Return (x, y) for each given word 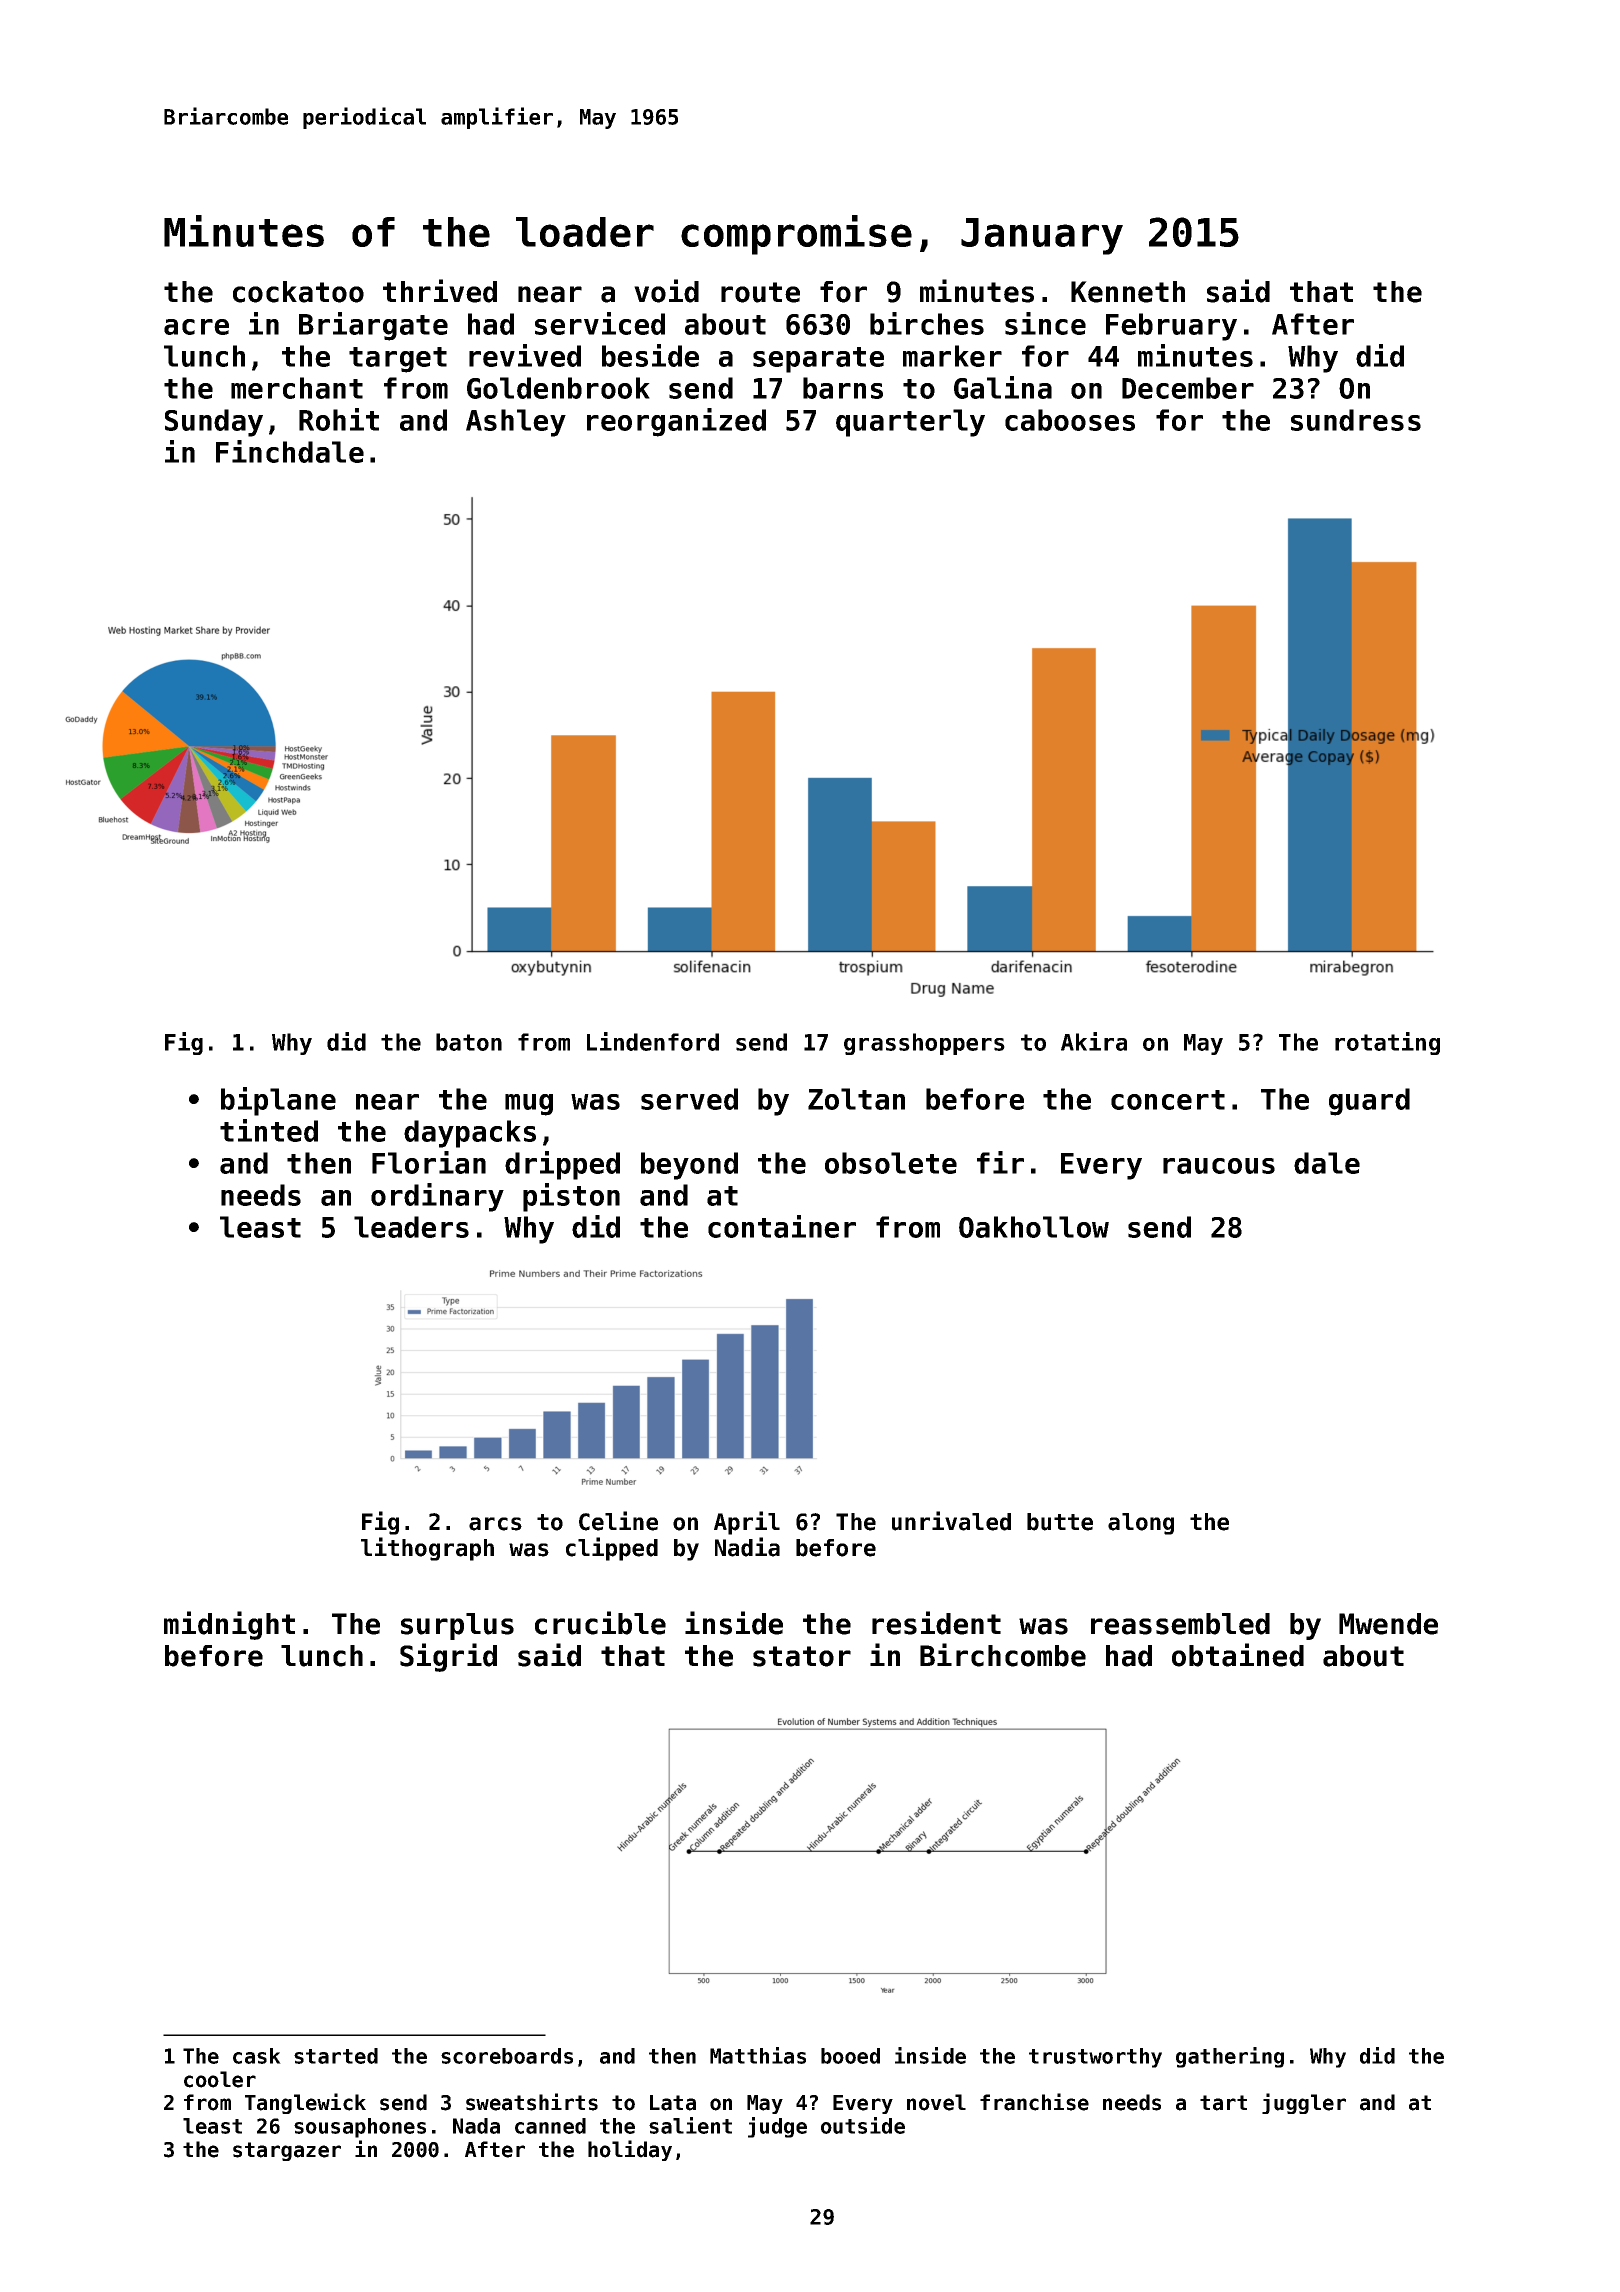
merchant (297, 388)
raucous (1219, 1166)
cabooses (1070, 420)
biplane (278, 1101)
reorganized (676, 422)
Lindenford (653, 1041)
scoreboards (507, 2056)
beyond (689, 1166)
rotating (1387, 1043)
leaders (411, 1227)
